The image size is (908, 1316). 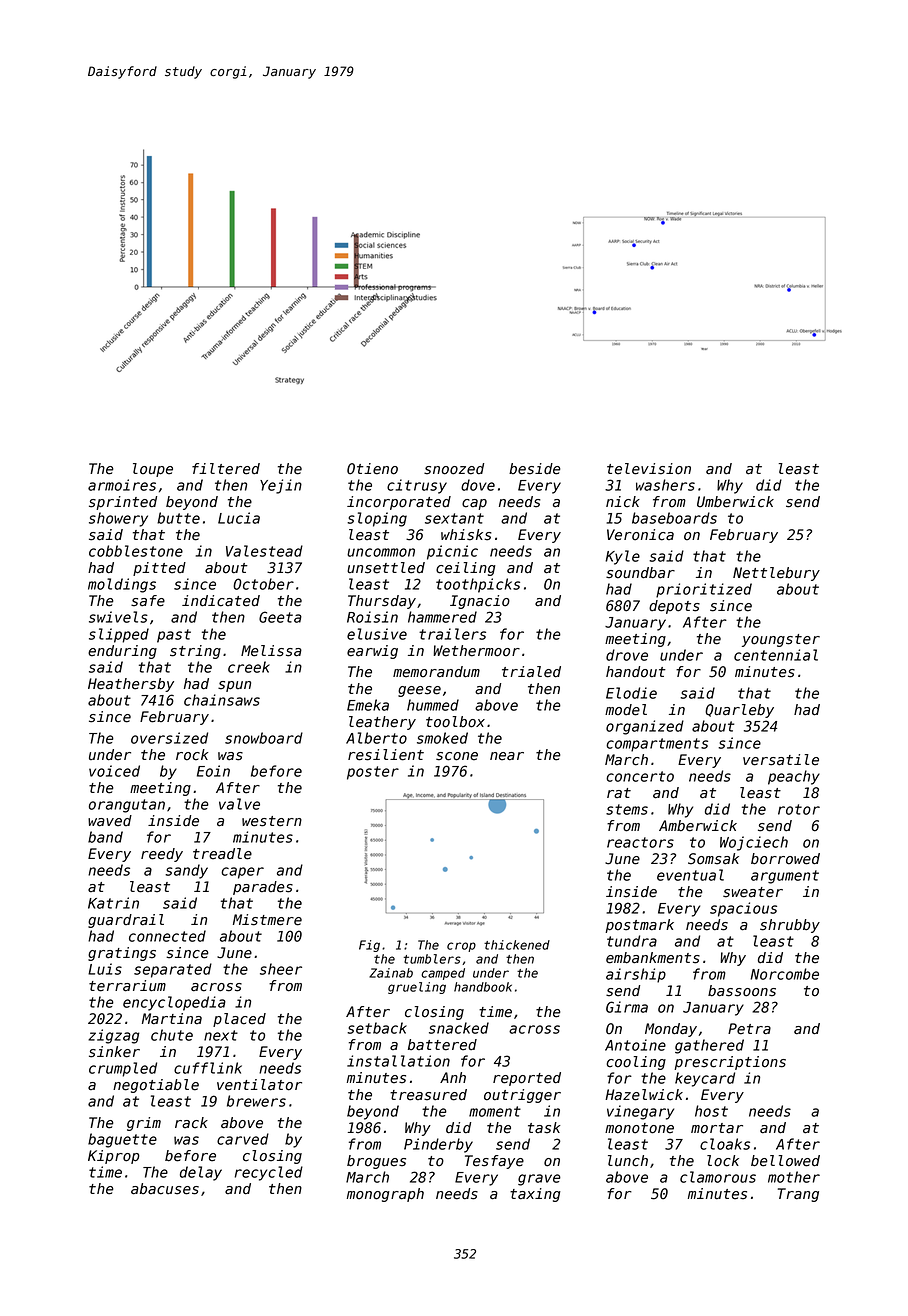 What do you see at coordinates (267, 920) in the document?
I see `Mistmere` at bounding box center [267, 920].
